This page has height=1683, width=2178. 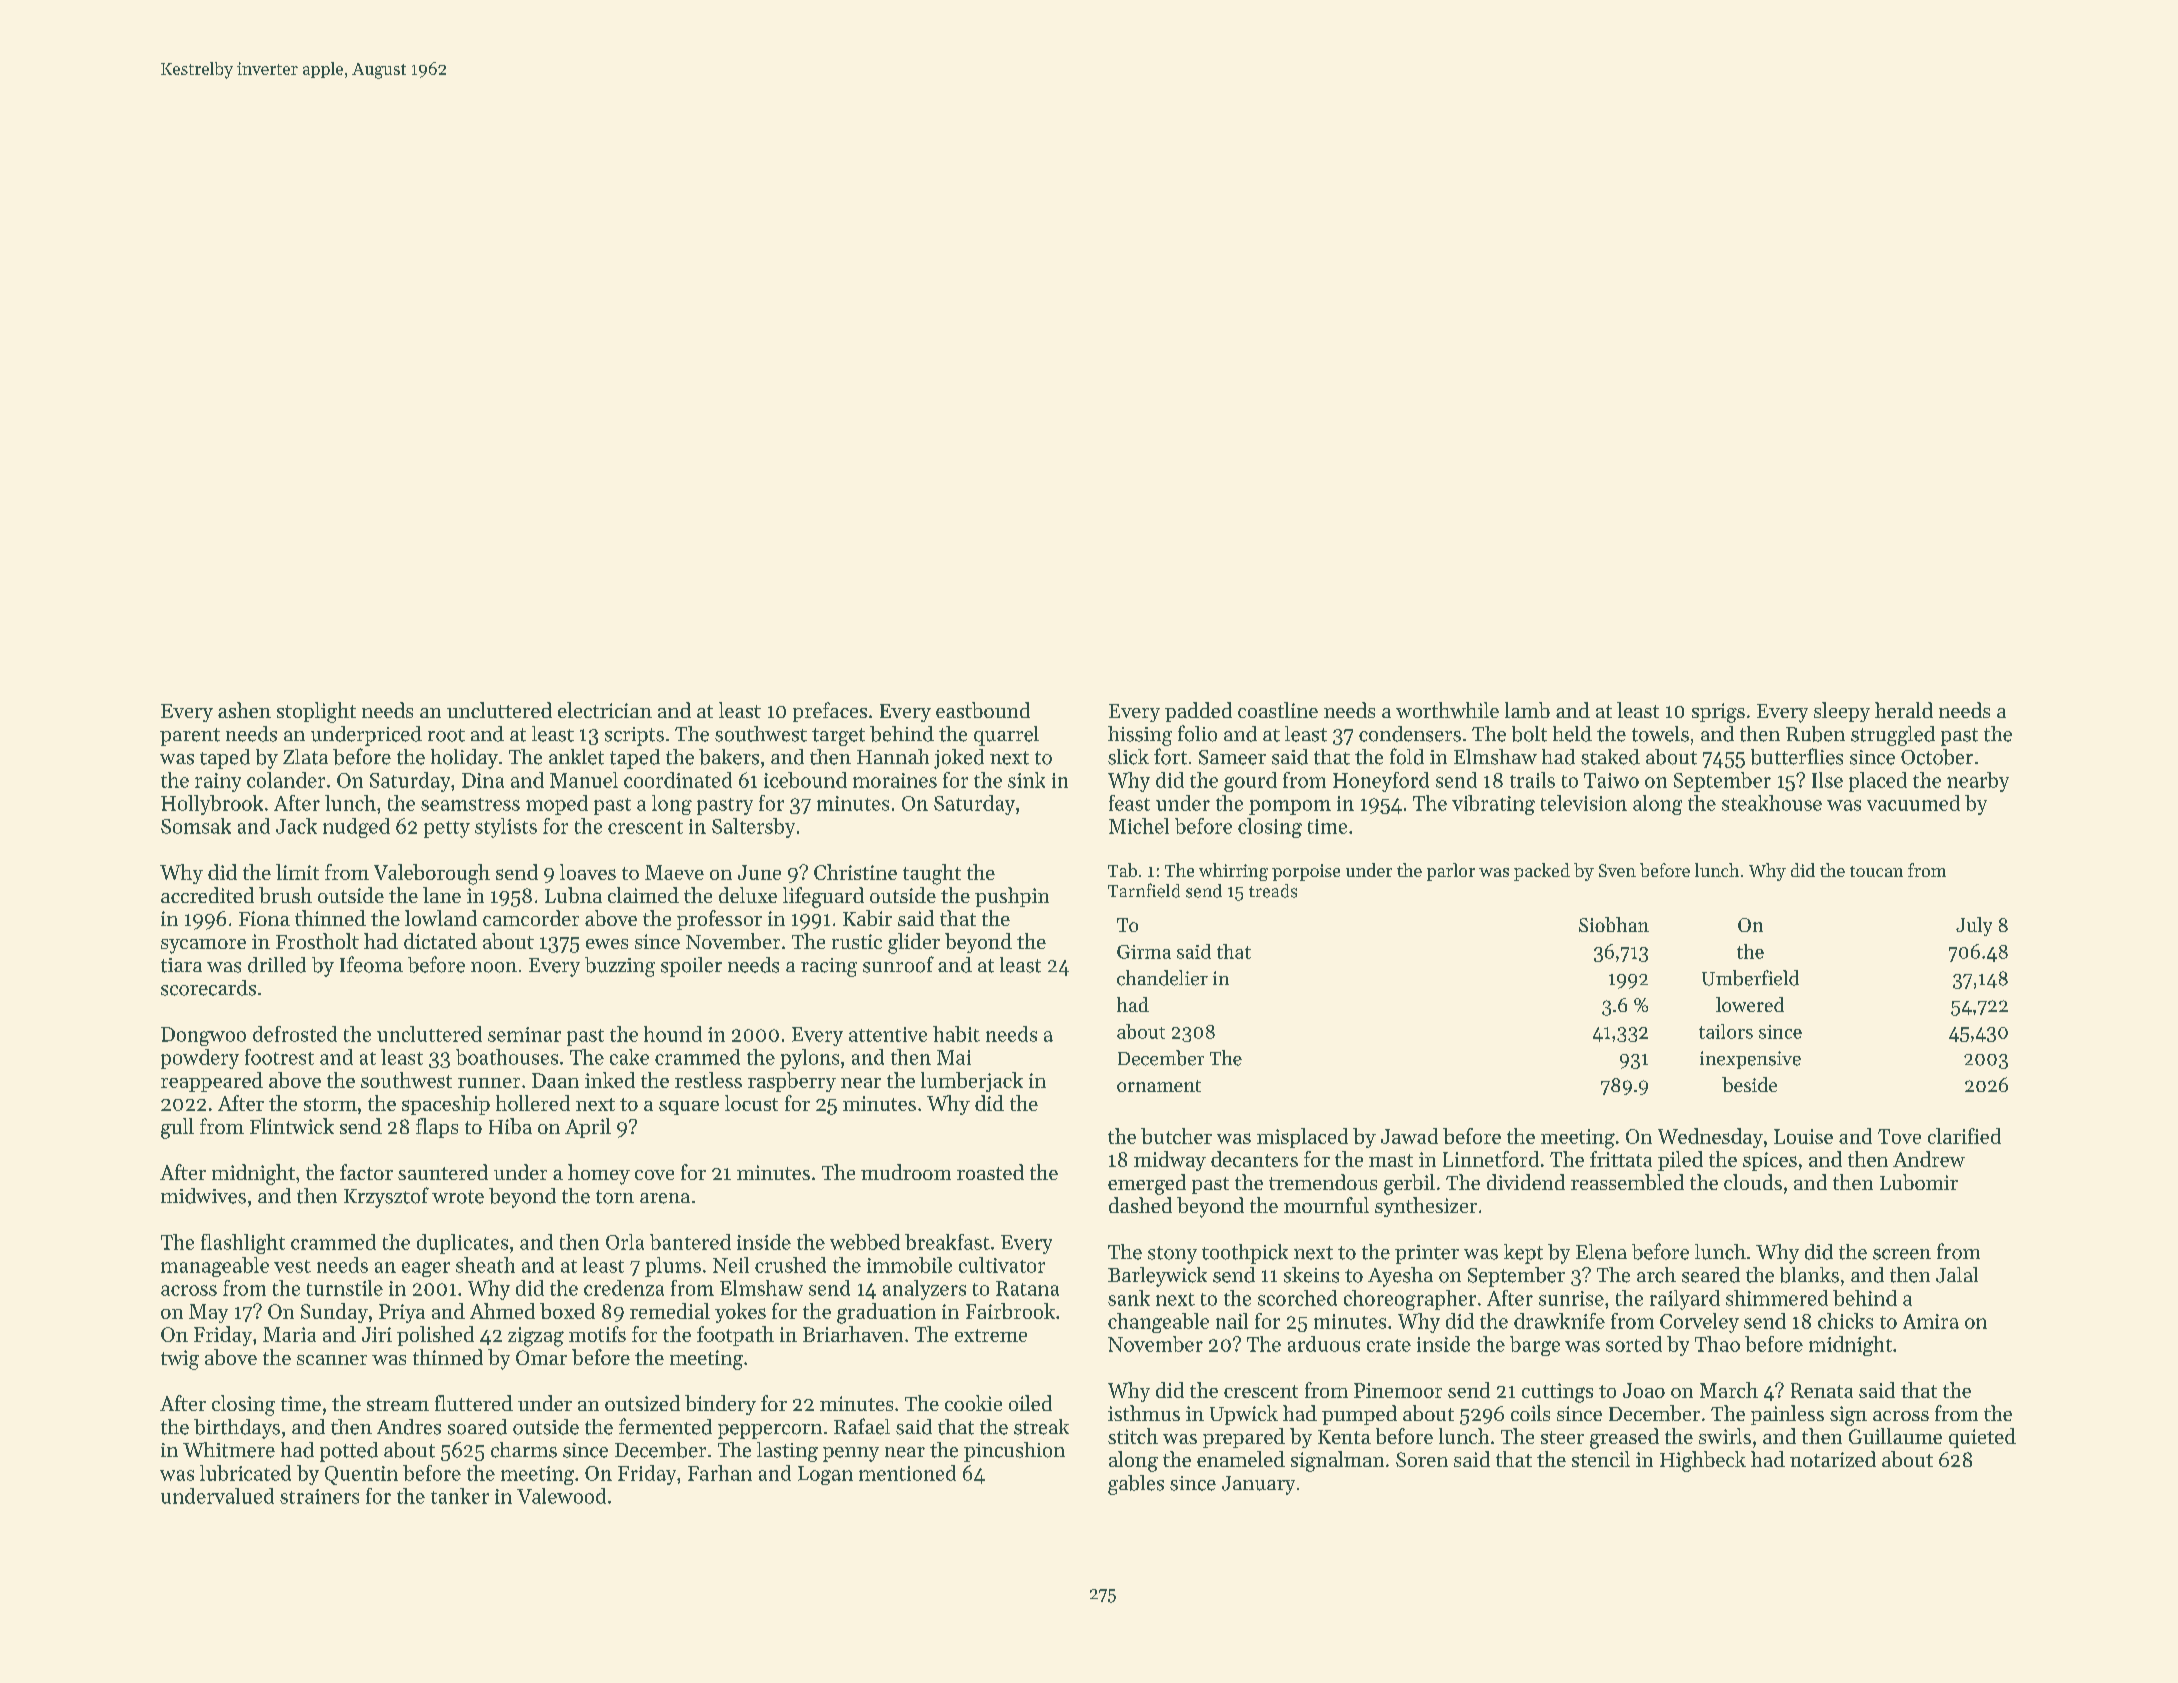 What do you see at coordinates (432, 874) in the page?
I see `Valeborough` at bounding box center [432, 874].
